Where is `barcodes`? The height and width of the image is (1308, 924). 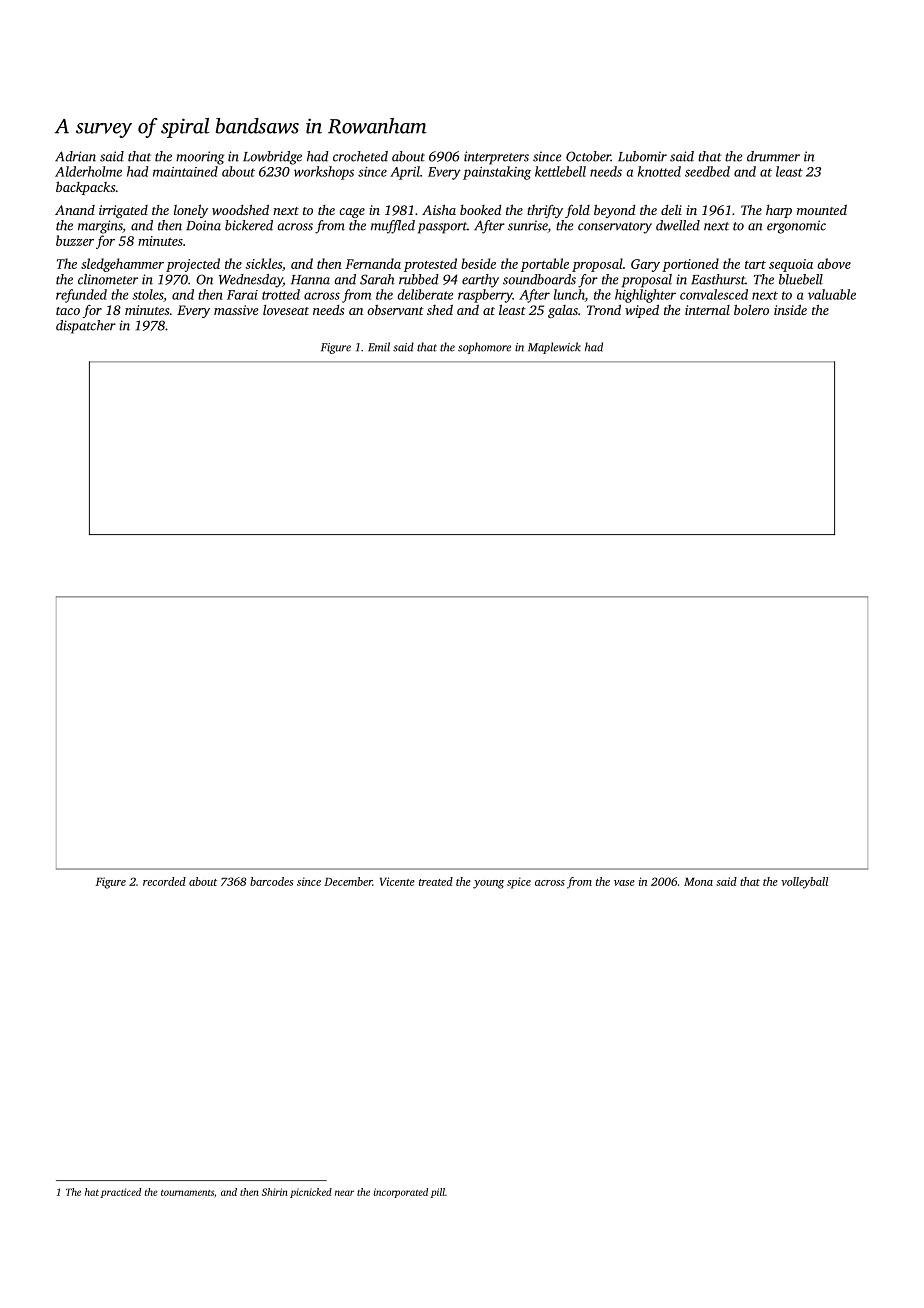
barcodes is located at coordinates (271, 881).
